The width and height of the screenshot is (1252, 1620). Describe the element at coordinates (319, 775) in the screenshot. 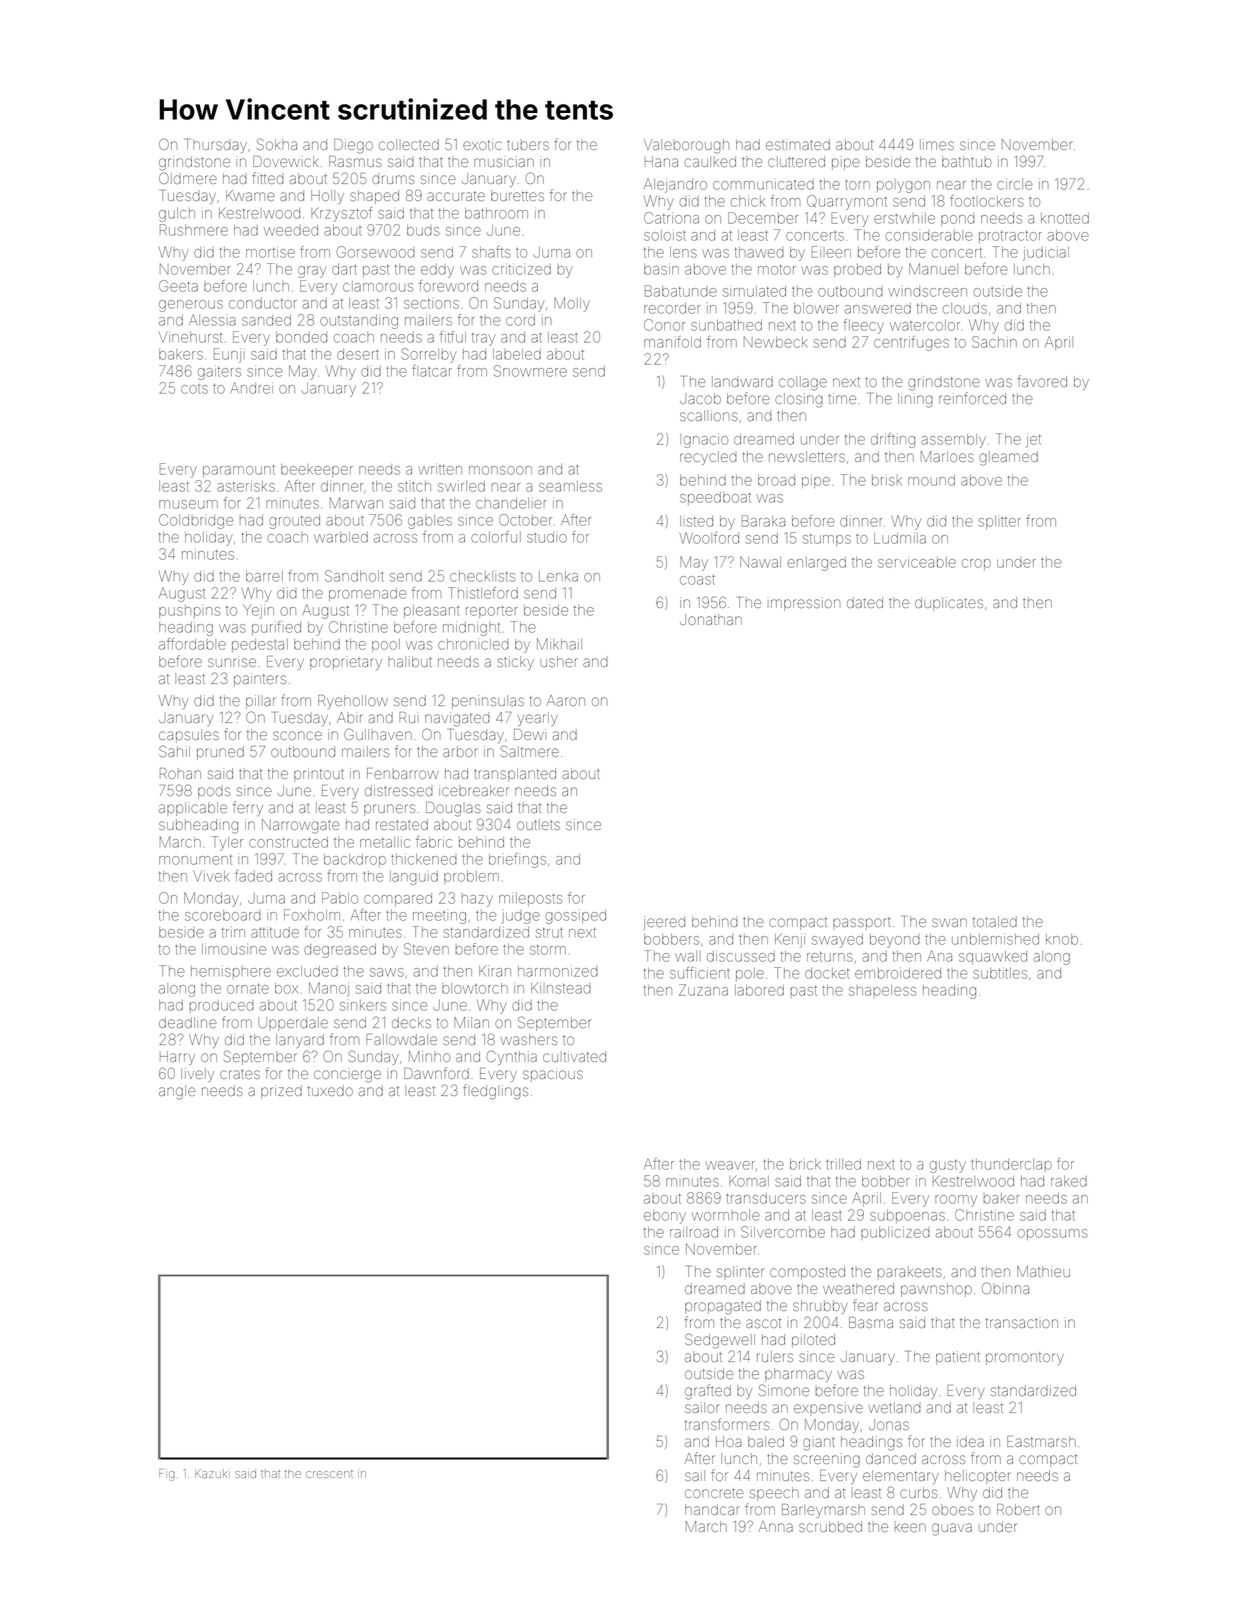

I see `printout` at that location.
